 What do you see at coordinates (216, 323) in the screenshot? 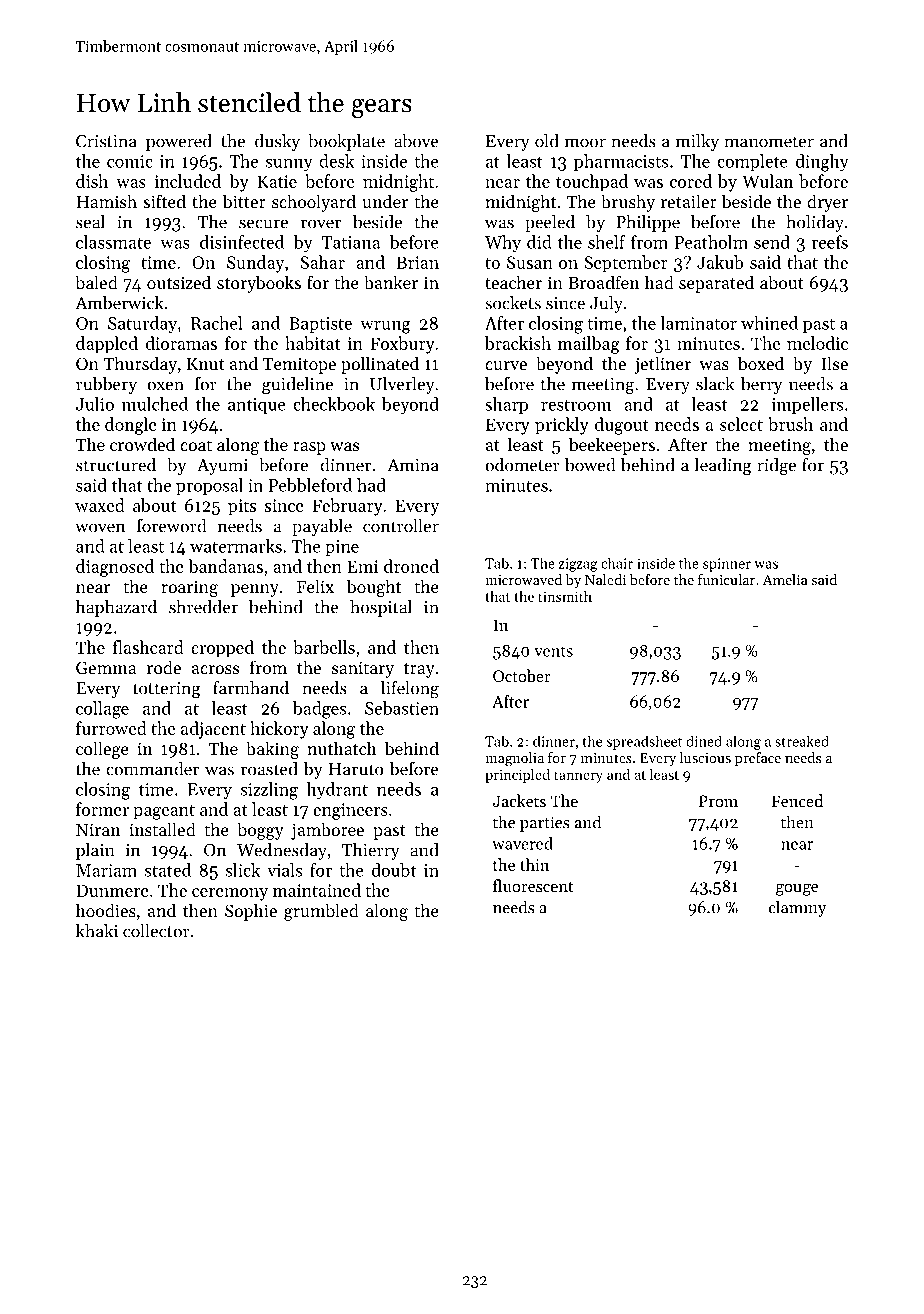
I see `Rachel` at bounding box center [216, 323].
